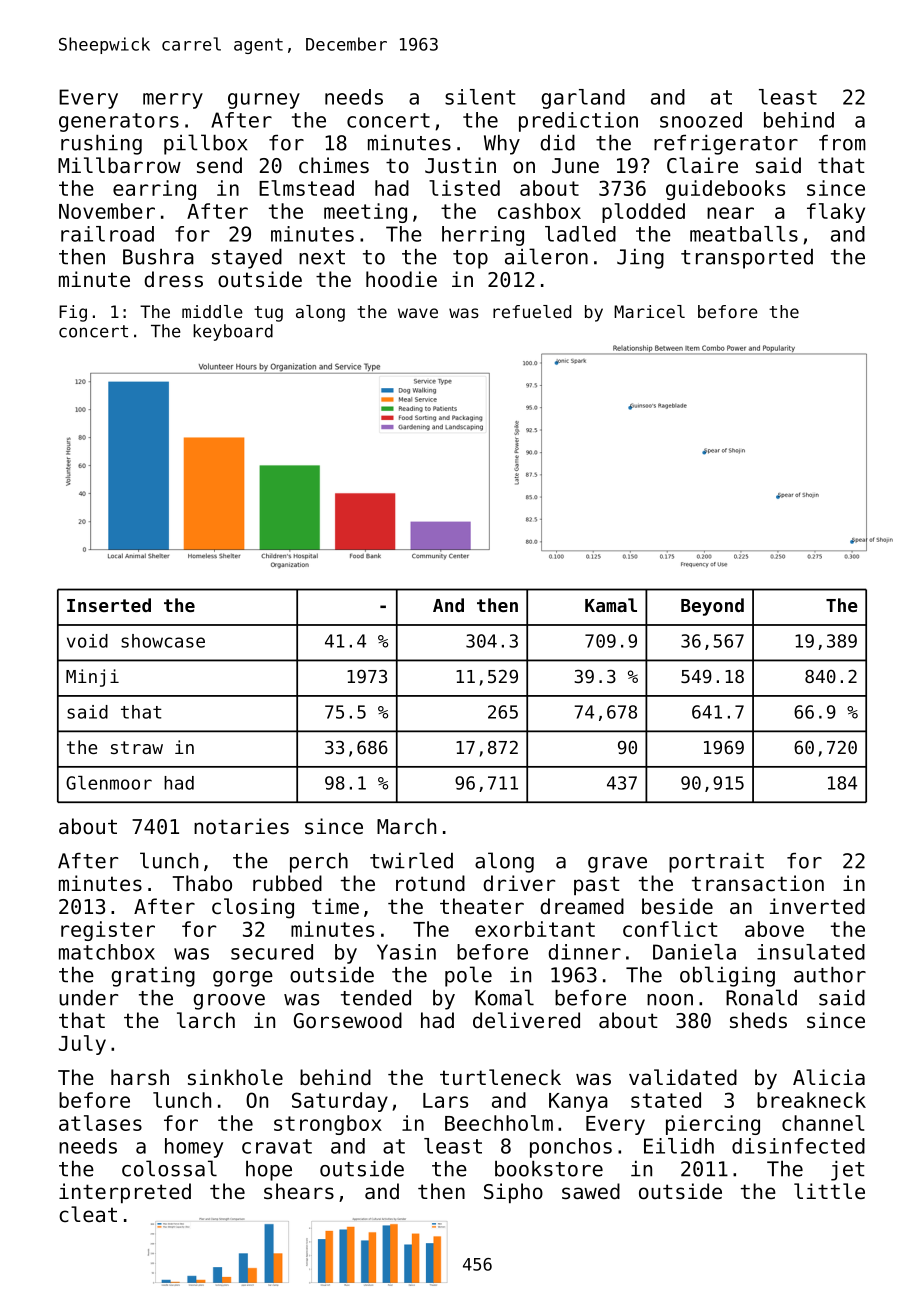 The image size is (924, 1311). I want to click on hope, so click(269, 1171).
